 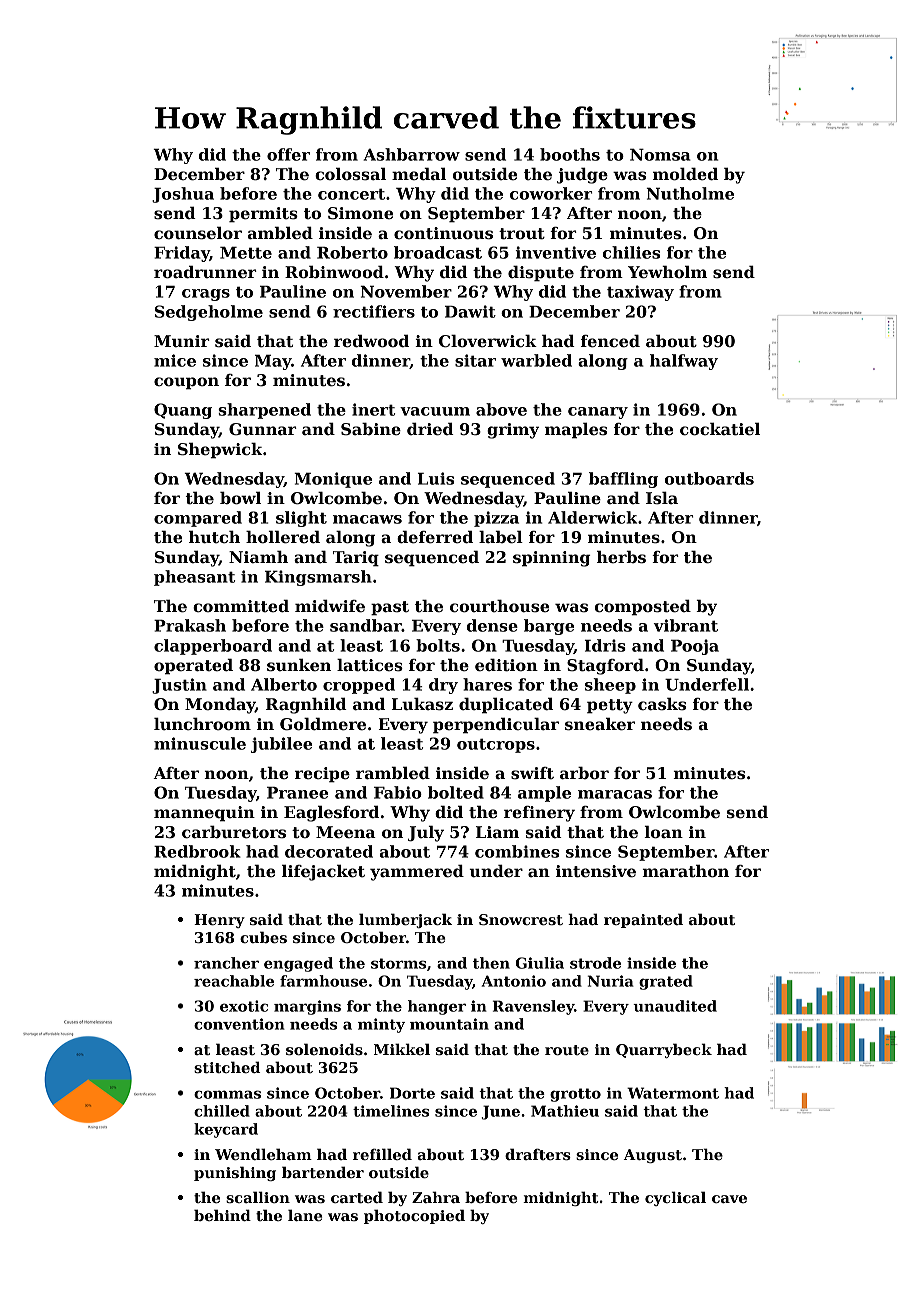 I want to click on booths, so click(x=570, y=154).
